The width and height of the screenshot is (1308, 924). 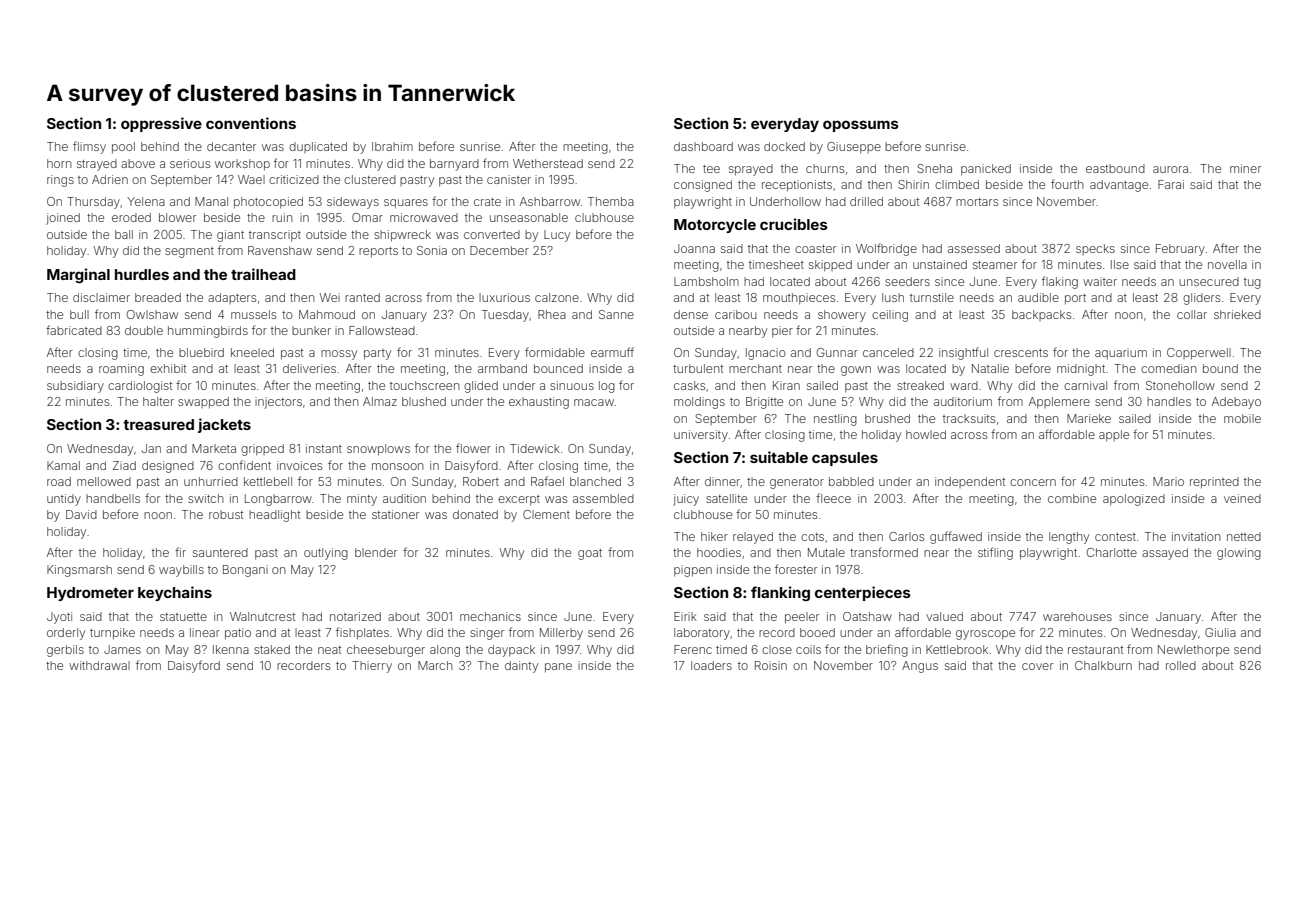 What do you see at coordinates (504, 297) in the screenshot?
I see `luxurious` at bounding box center [504, 297].
